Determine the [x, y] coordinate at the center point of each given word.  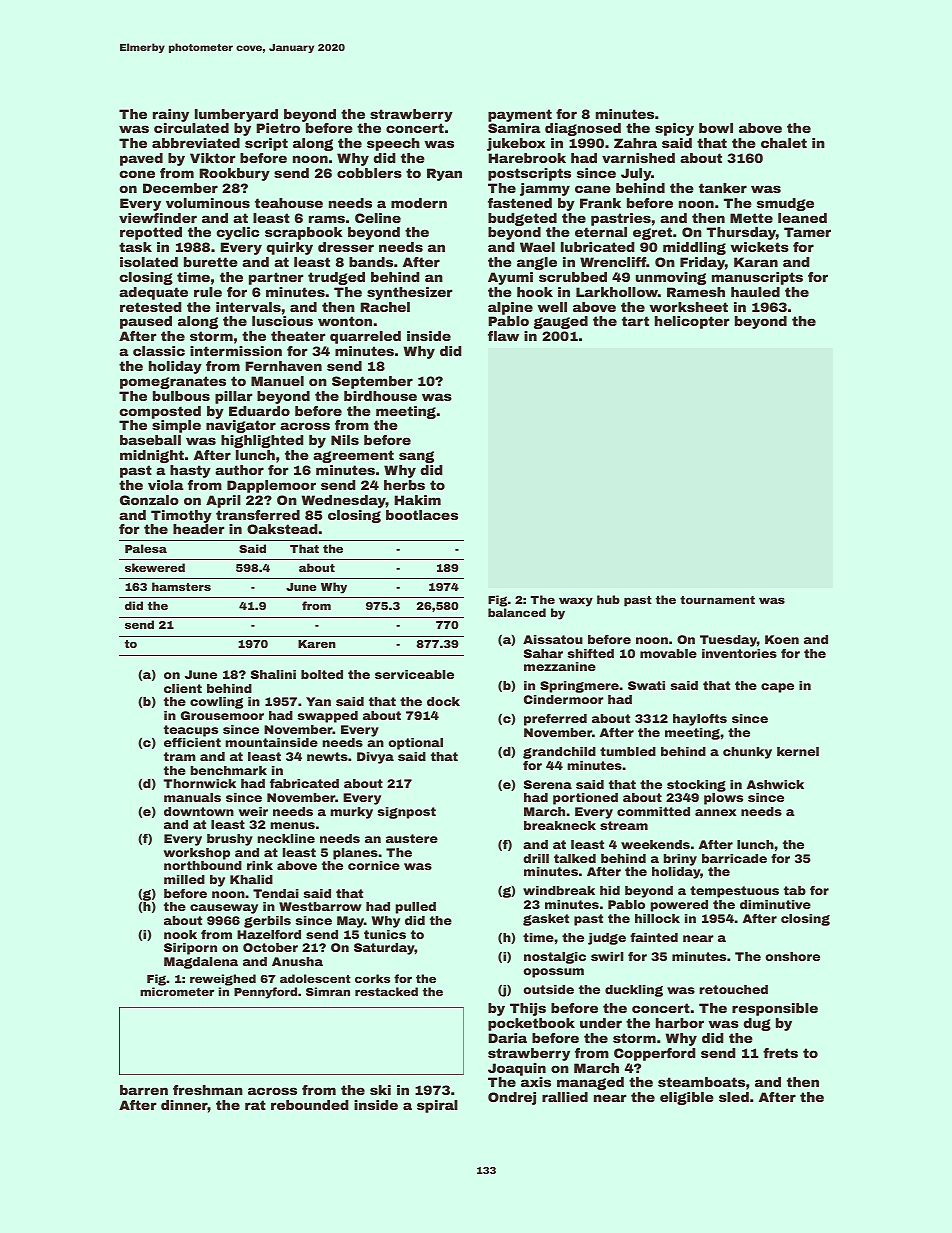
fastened [520, 203]
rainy [171, 115]
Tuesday [728, 641]
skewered [155, 567]
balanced [517, 612]
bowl [716, 128]
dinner [184, 1105]
